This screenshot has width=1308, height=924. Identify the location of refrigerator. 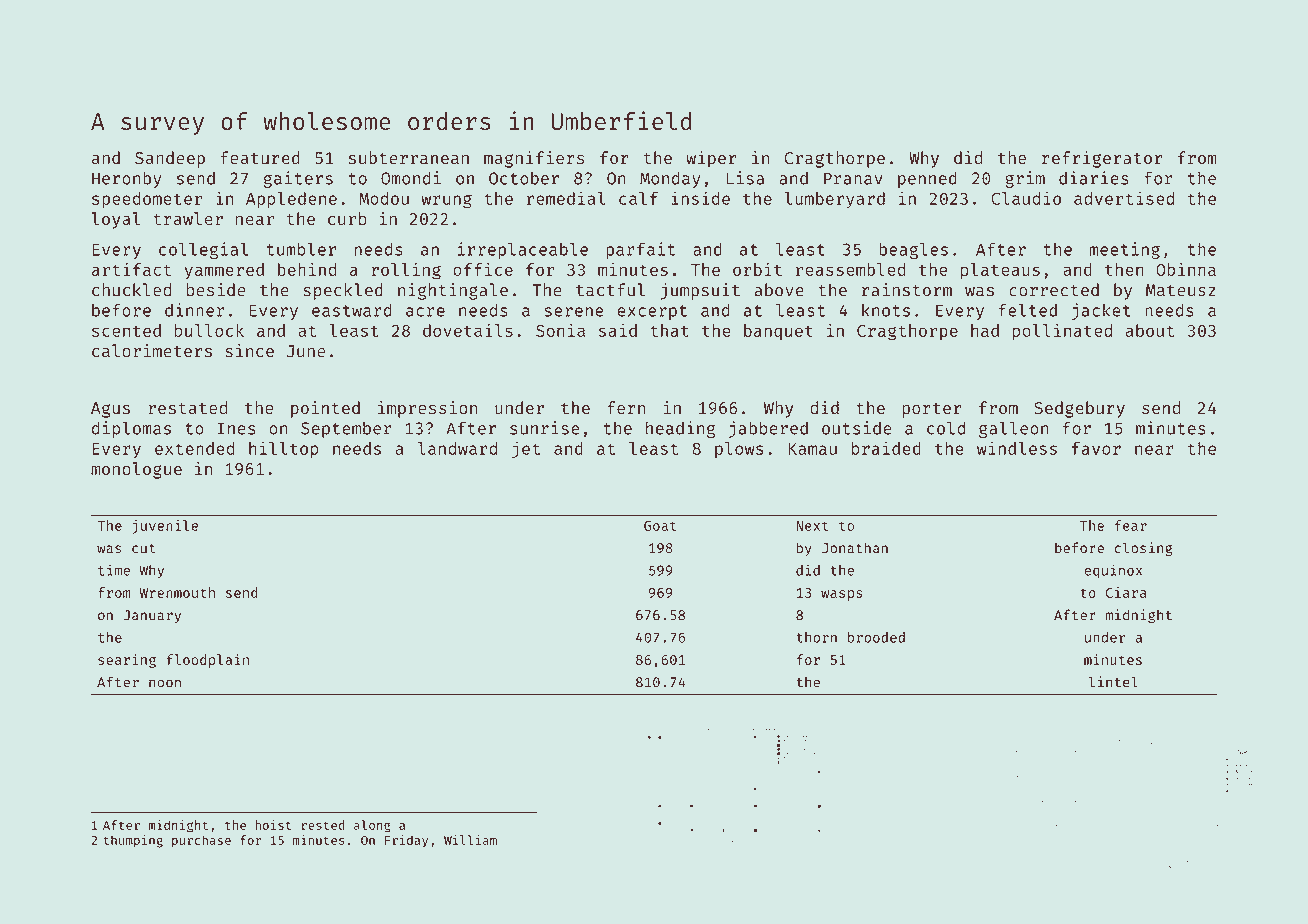
(1102, 159).
